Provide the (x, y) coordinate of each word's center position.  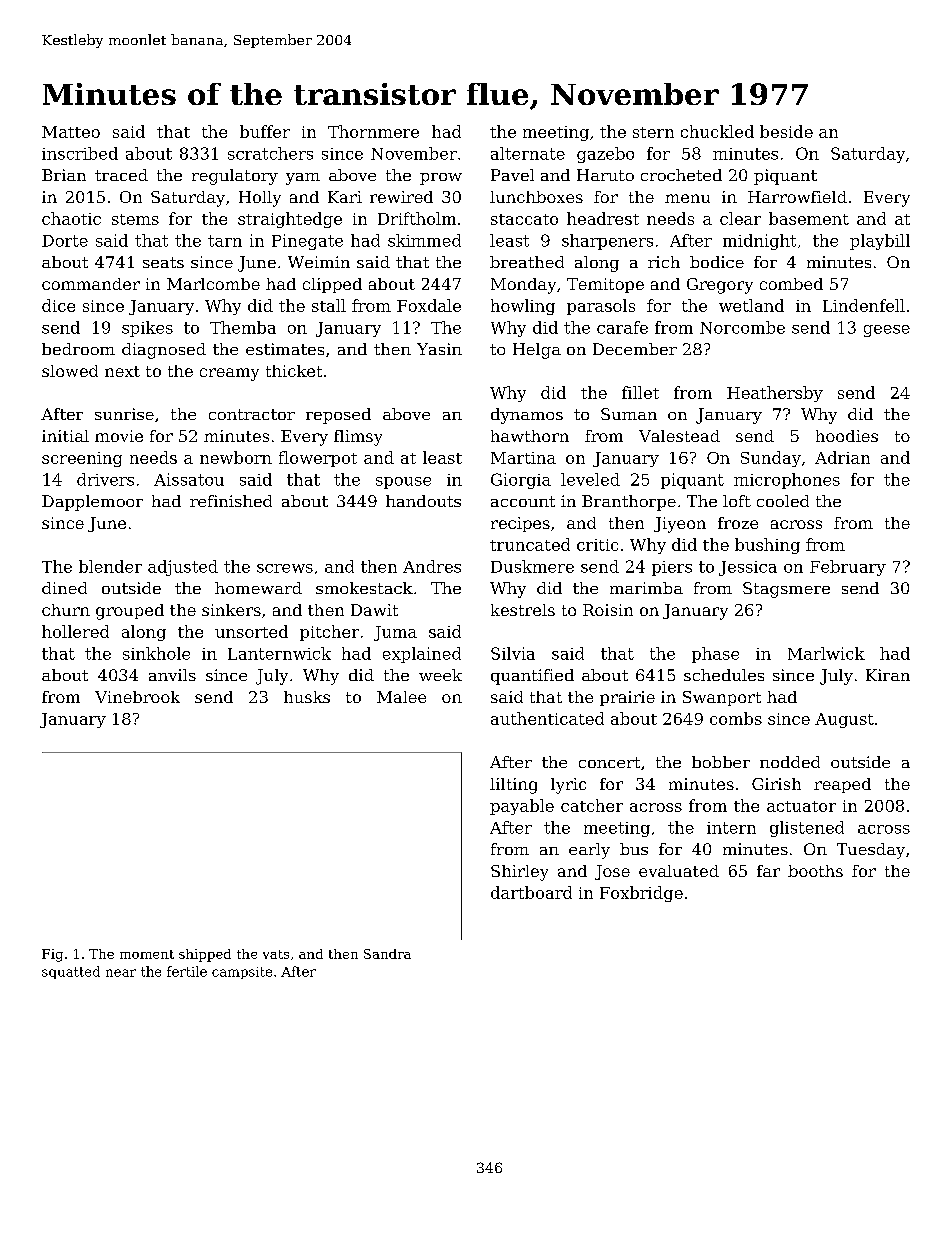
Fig (52, 955)
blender (110, 566)
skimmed (424, 240)
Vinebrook (137, 697)
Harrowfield (797, 197)
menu (687, 198)
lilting (513, 786)
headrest (603, 218)
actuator (801, 806)
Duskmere (532, 566)
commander (91, 284)
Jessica (748, 568)
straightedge (290, 220)
